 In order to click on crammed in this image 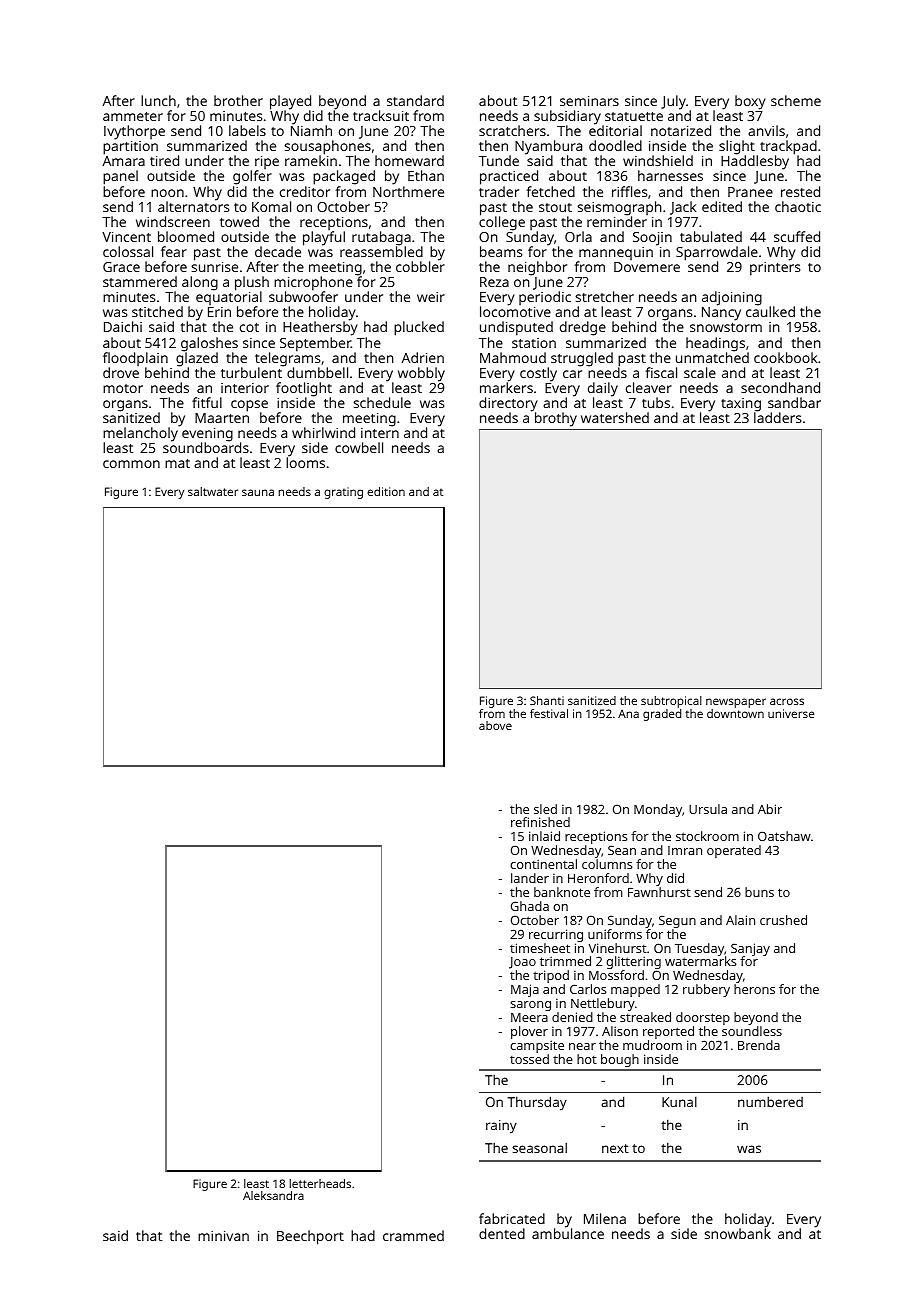, I will do `click(413, 1235)`.
